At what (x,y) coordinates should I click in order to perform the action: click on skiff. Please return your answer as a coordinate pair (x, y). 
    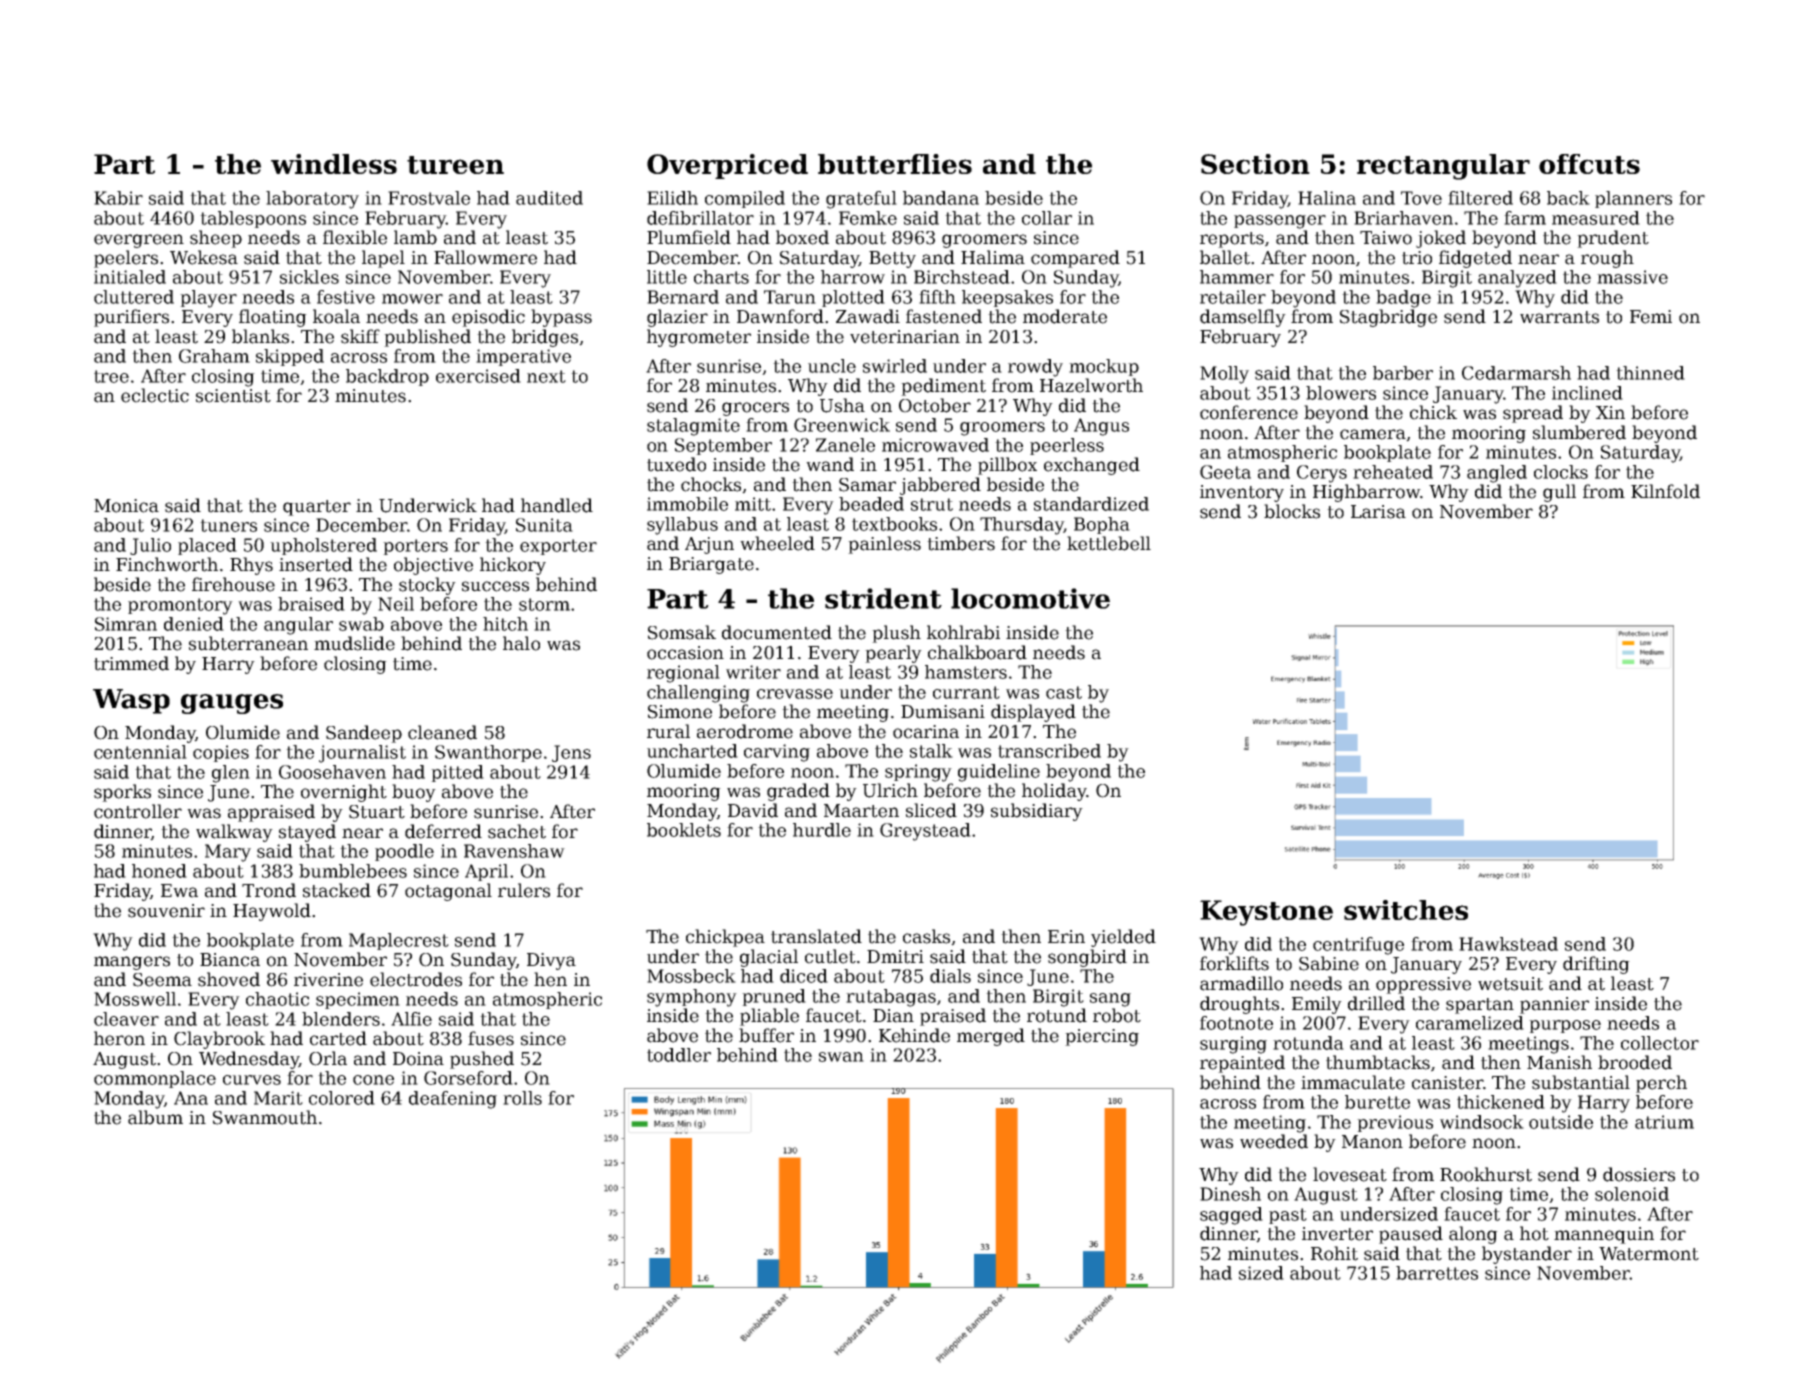
    Looking at the image, I should click on (360, 336).
